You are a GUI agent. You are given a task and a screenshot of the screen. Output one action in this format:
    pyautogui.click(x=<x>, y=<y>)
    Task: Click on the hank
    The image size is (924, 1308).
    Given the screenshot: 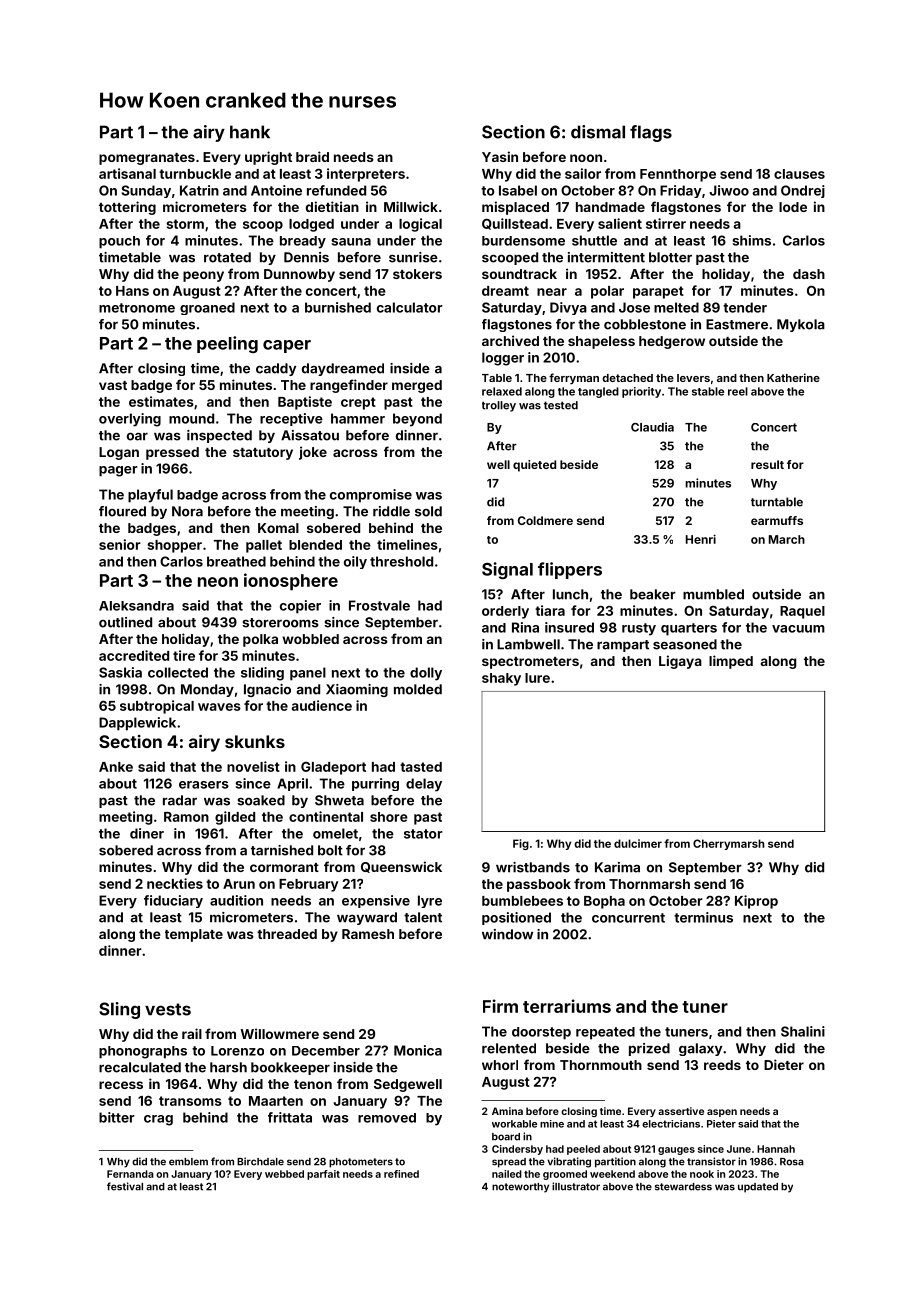 What is the action you would take?
    pyautogui.click(x=250, y=132)
